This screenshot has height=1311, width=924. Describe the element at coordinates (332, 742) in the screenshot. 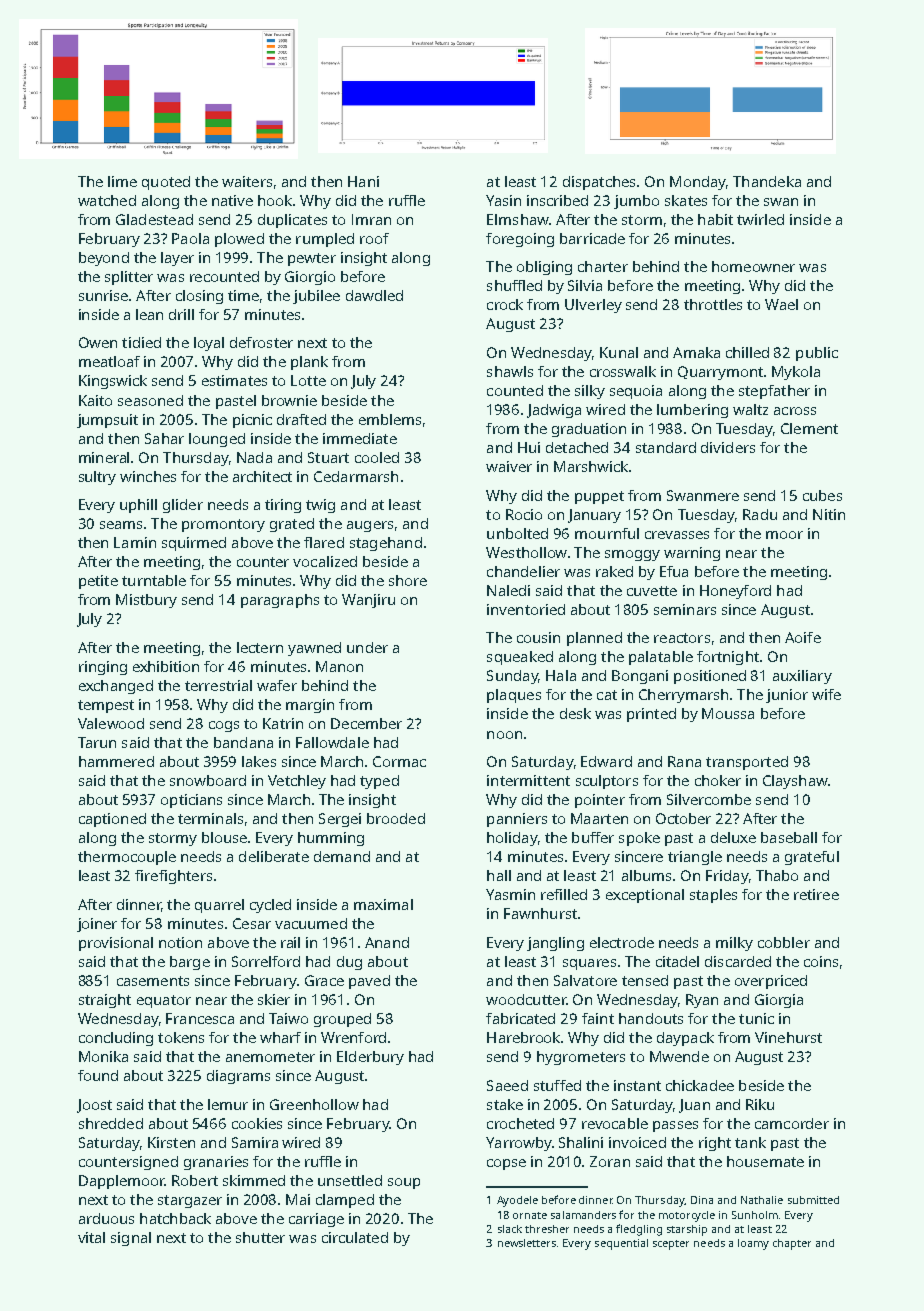

I see `Fallowdale` at that location.
